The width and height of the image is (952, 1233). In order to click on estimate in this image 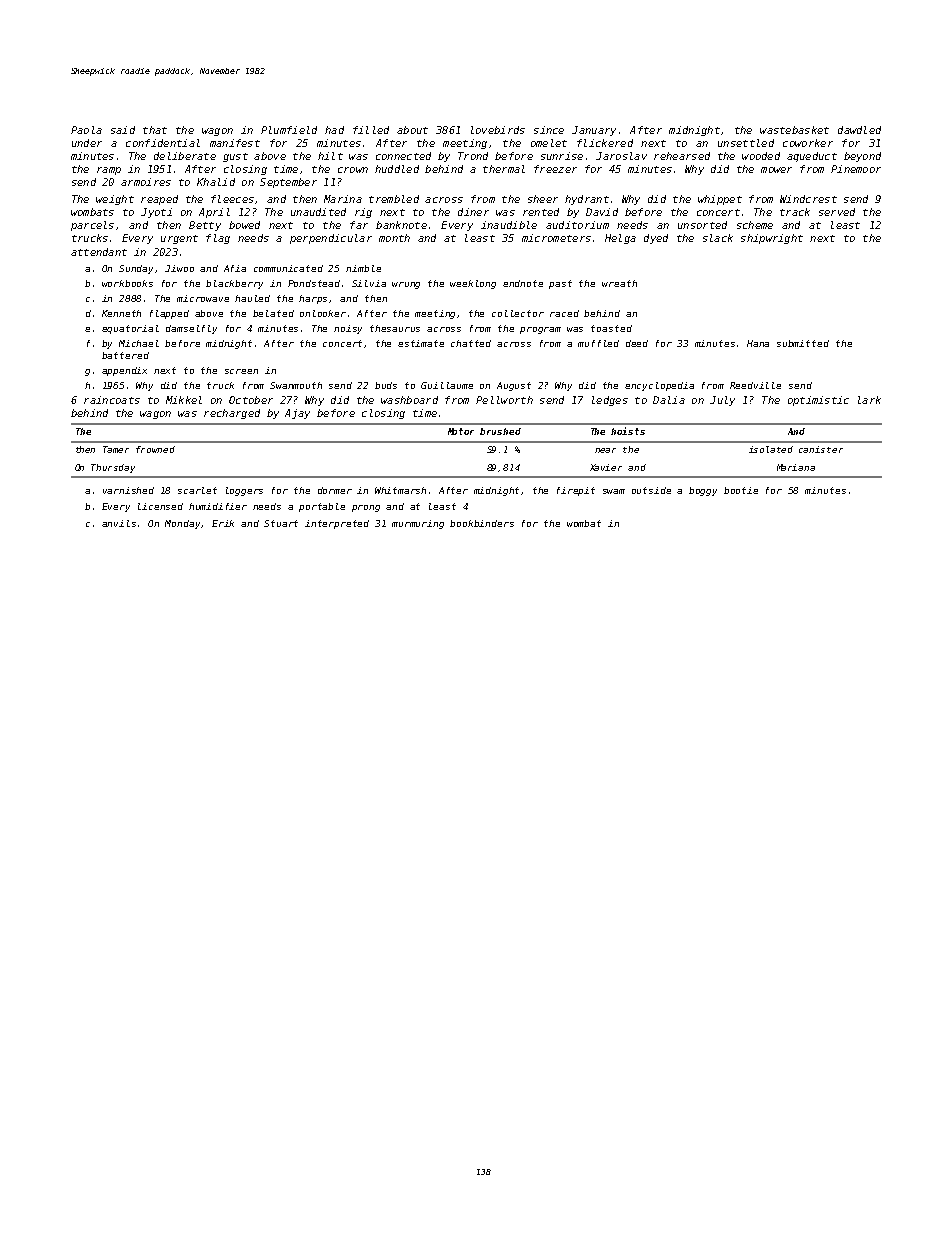, I will do `click(421, 343)`.
